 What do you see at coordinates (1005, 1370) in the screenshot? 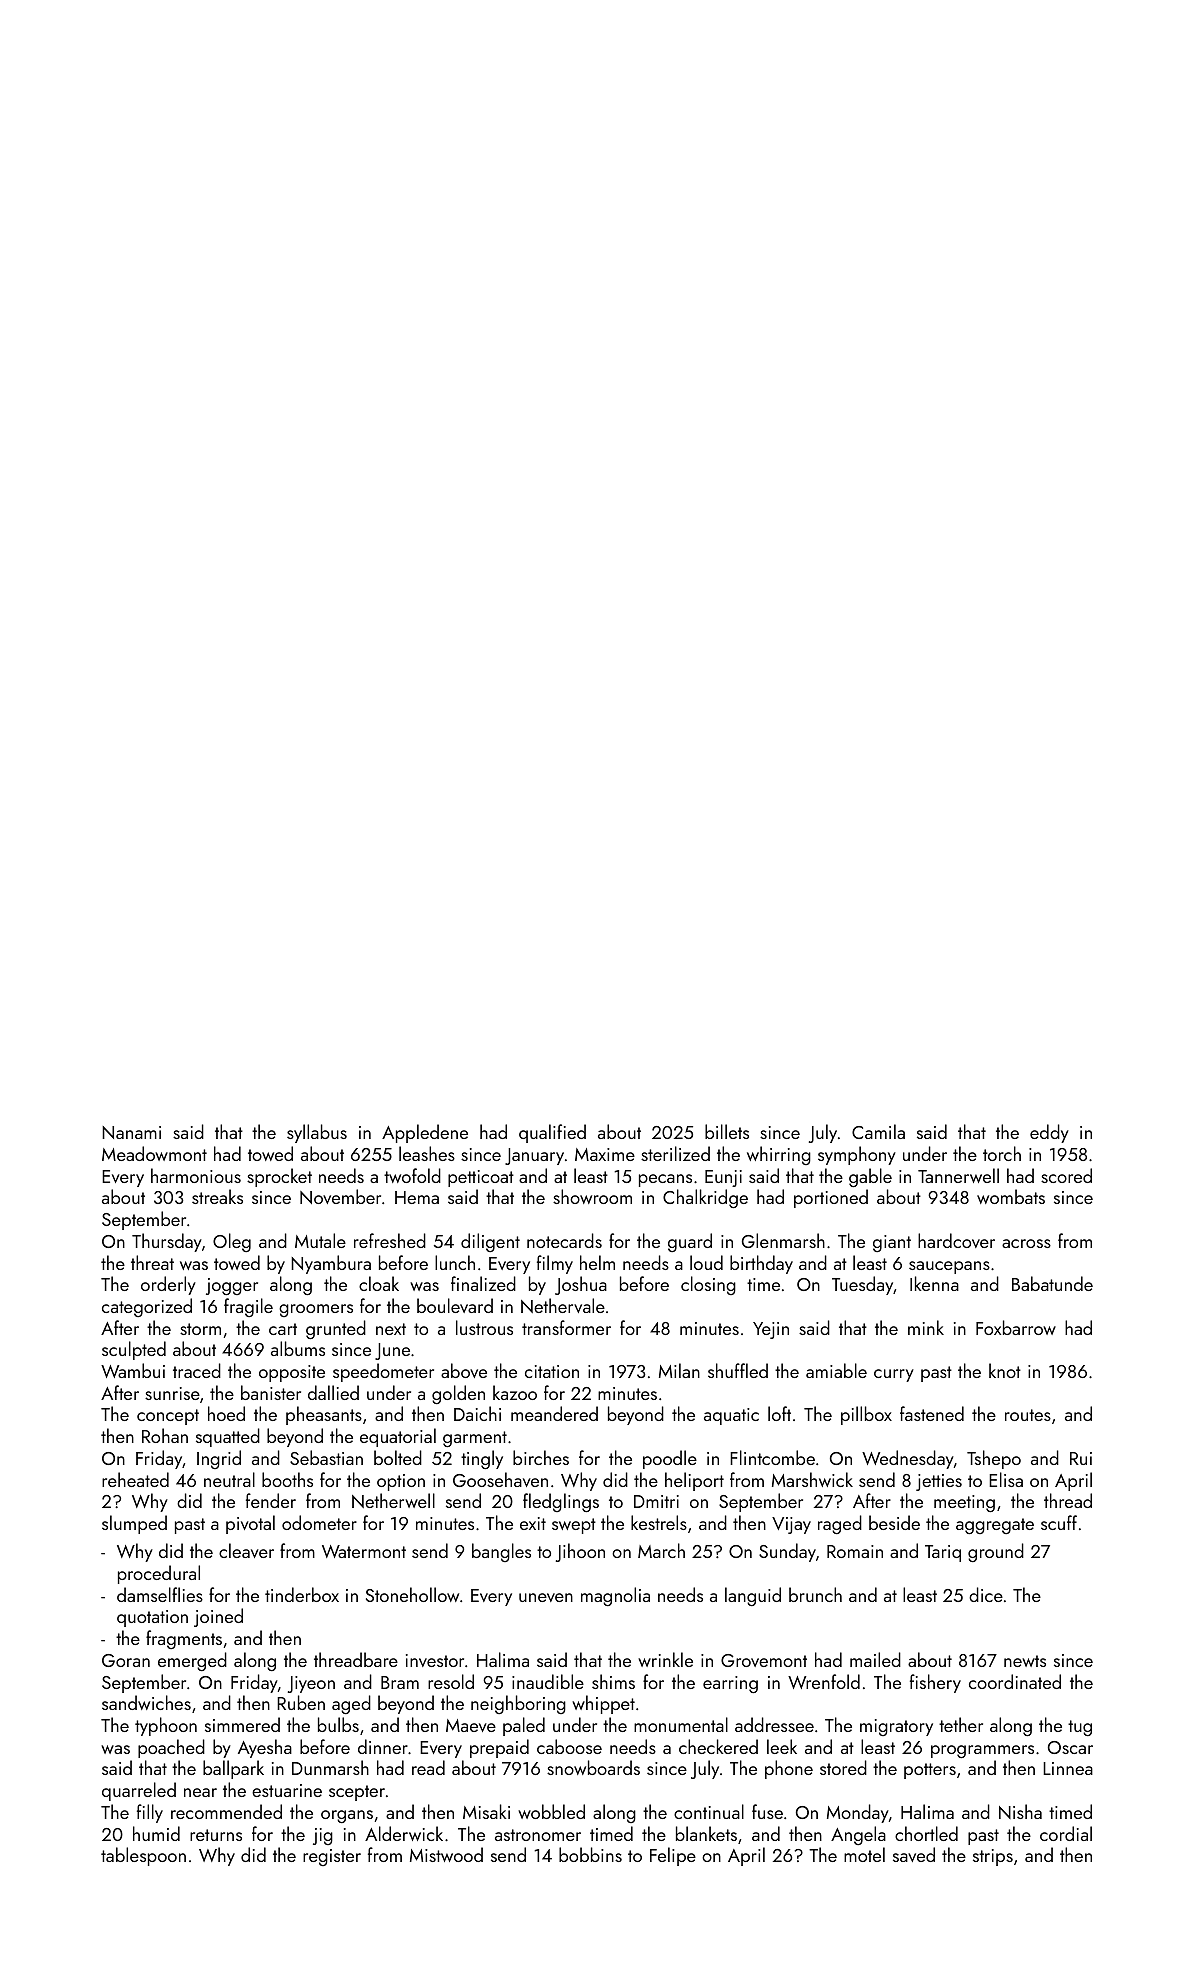
I see `knot` at bounding box center [1005, 1370].
